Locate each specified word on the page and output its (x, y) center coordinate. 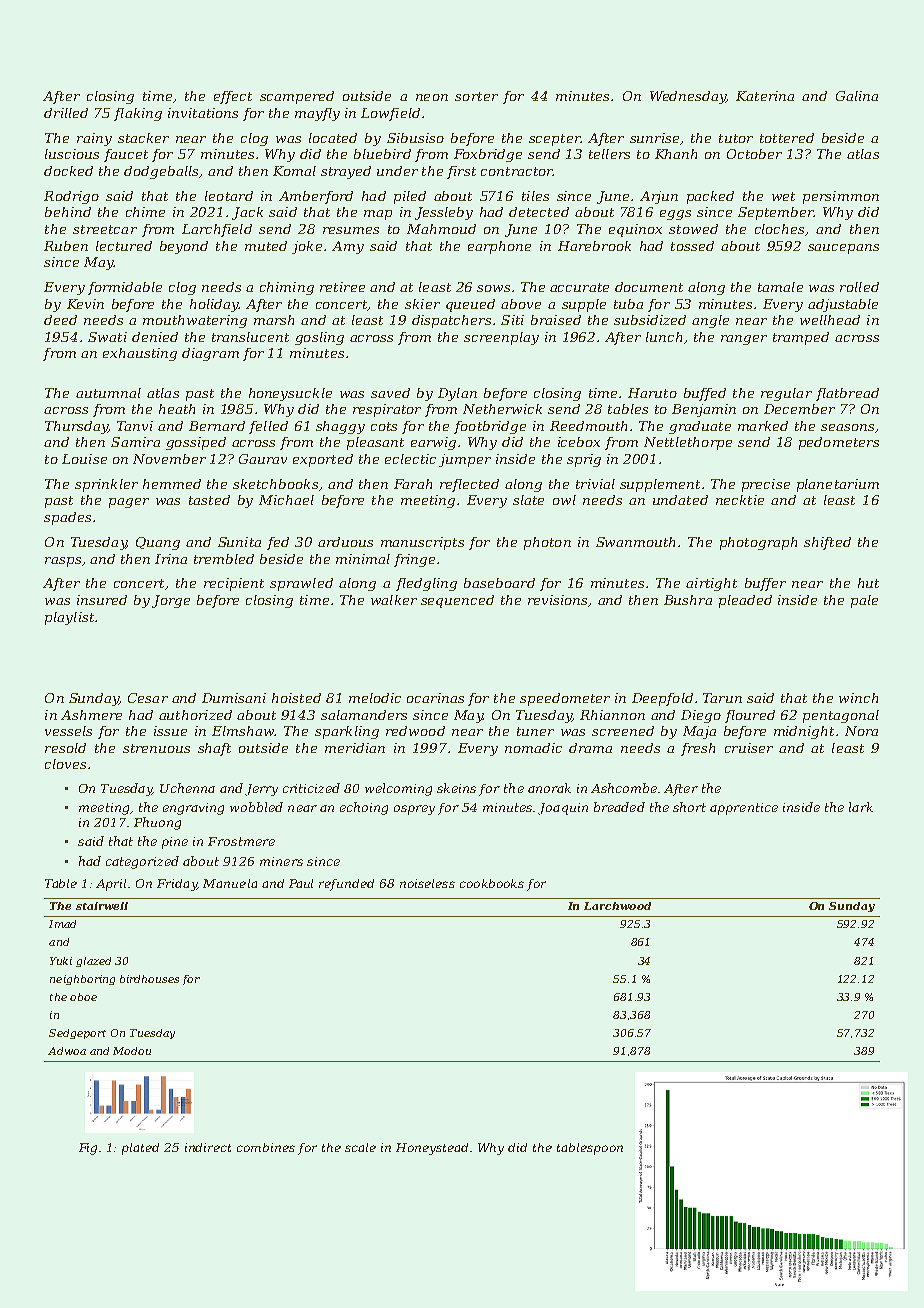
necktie (740, 500)
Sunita (239, 542)
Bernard (217, 426)
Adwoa (67, 1051)
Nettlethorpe (688, 443)
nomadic (533, 748)
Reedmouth (588, 426)
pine (175, 843)
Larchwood (617, 906)
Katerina (765, 96)
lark (861, 807)
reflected (469, 485)
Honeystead (432, 1149)
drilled (66, 113)
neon (432, 97)
